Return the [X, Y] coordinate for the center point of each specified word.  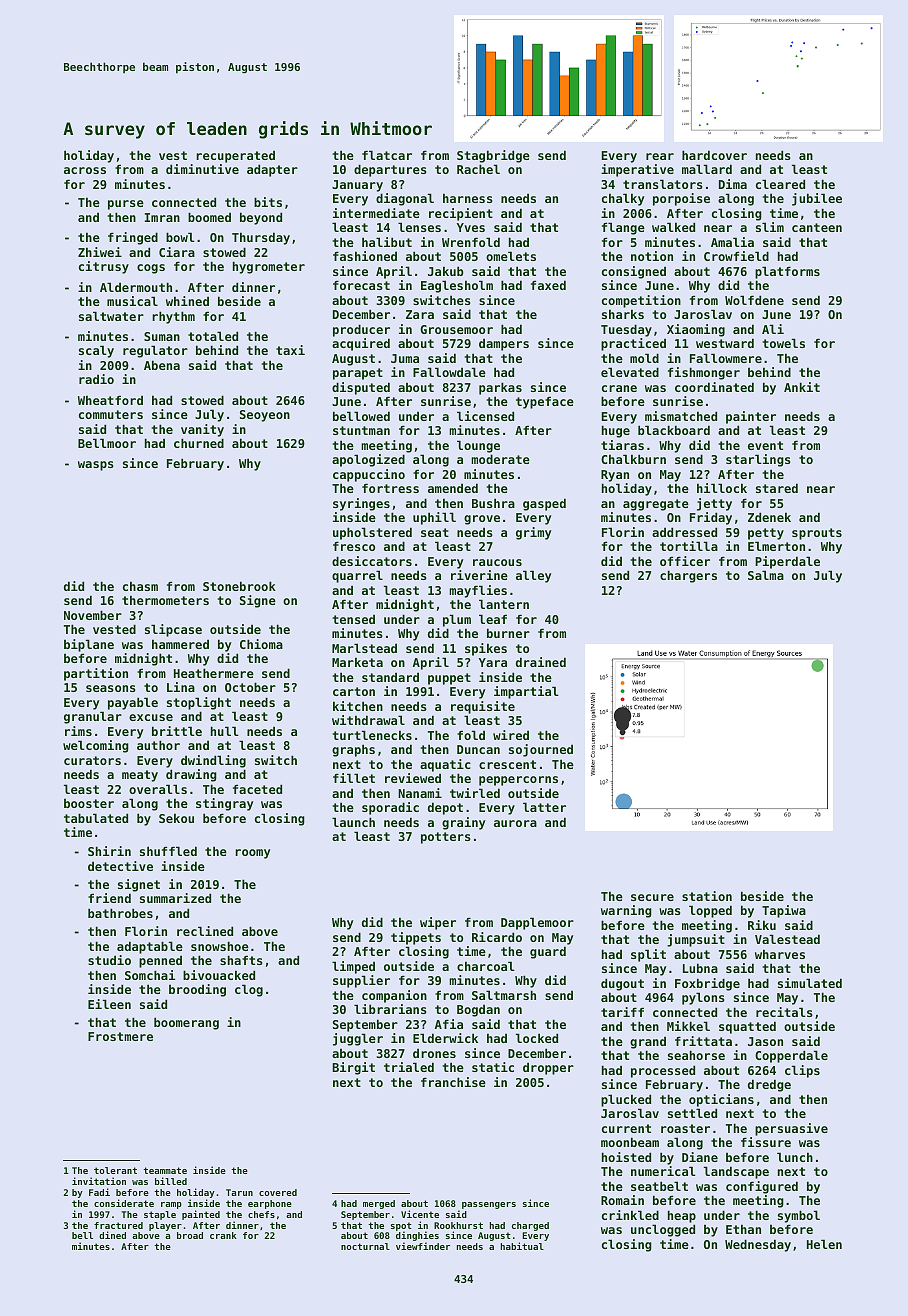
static [493, 1067]
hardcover [714, 155]
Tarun [239, 1192]
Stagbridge [493, 156]
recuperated [235, 157]
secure [652, 897]
